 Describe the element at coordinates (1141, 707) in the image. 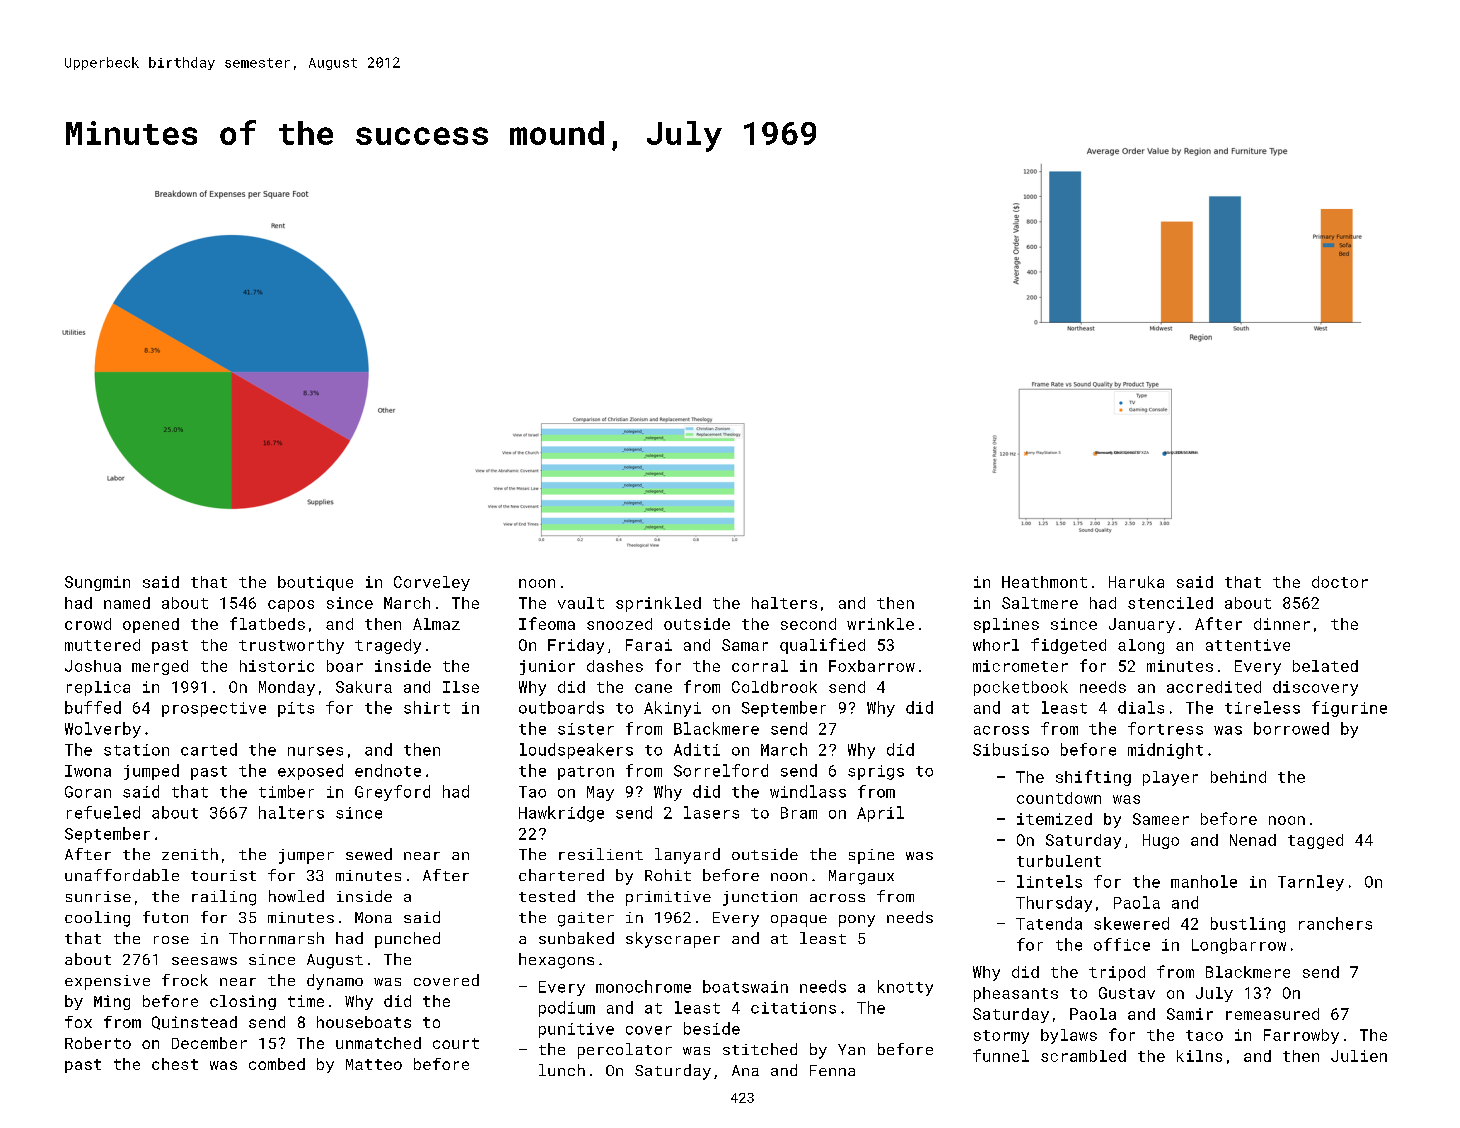

I see `dials` at that location.
